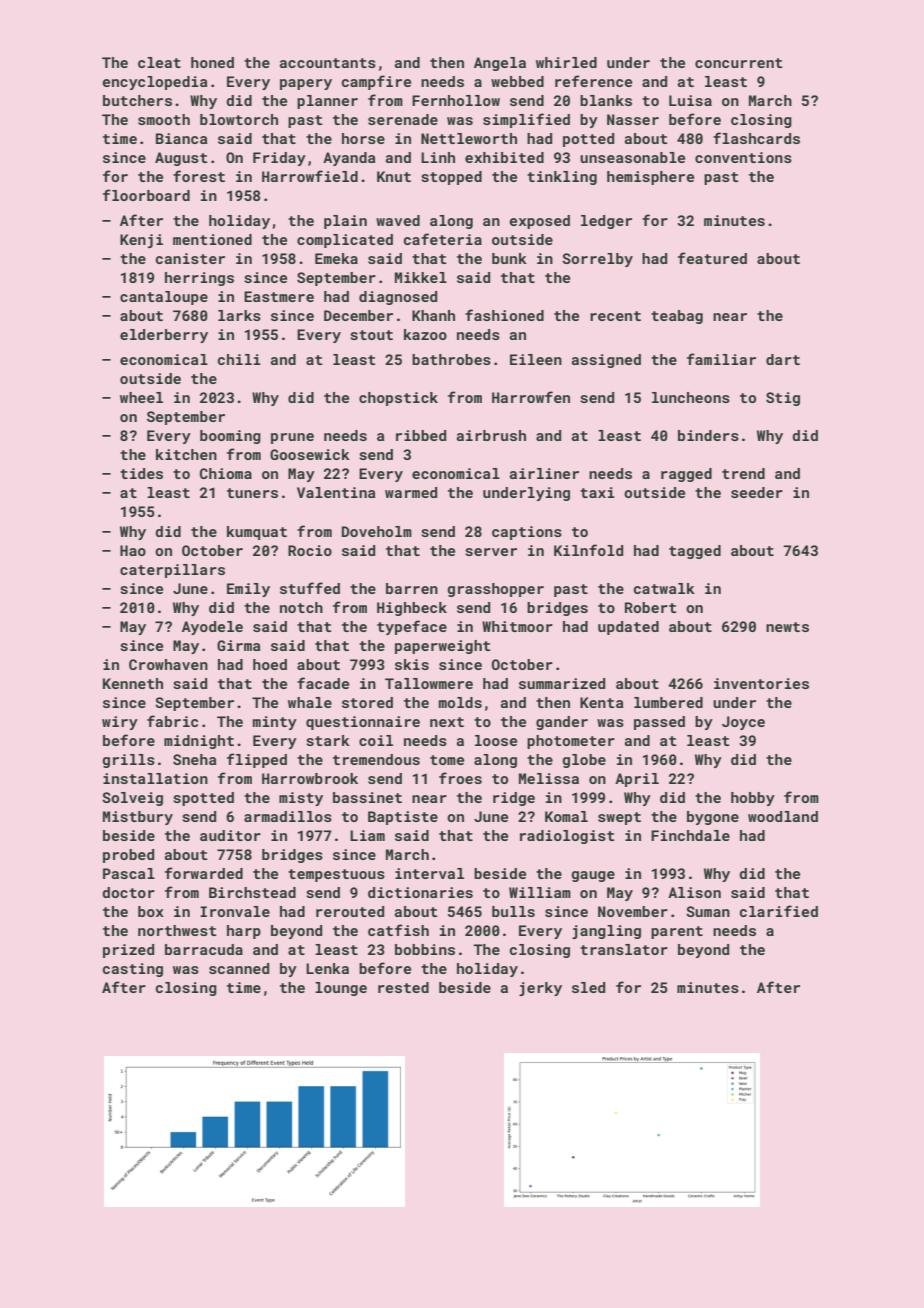 The image size is (924, 1308). What do you see at coordinates (500, 64) in the screenshot?
I see `Angela` at bounding box center [500, 64].
